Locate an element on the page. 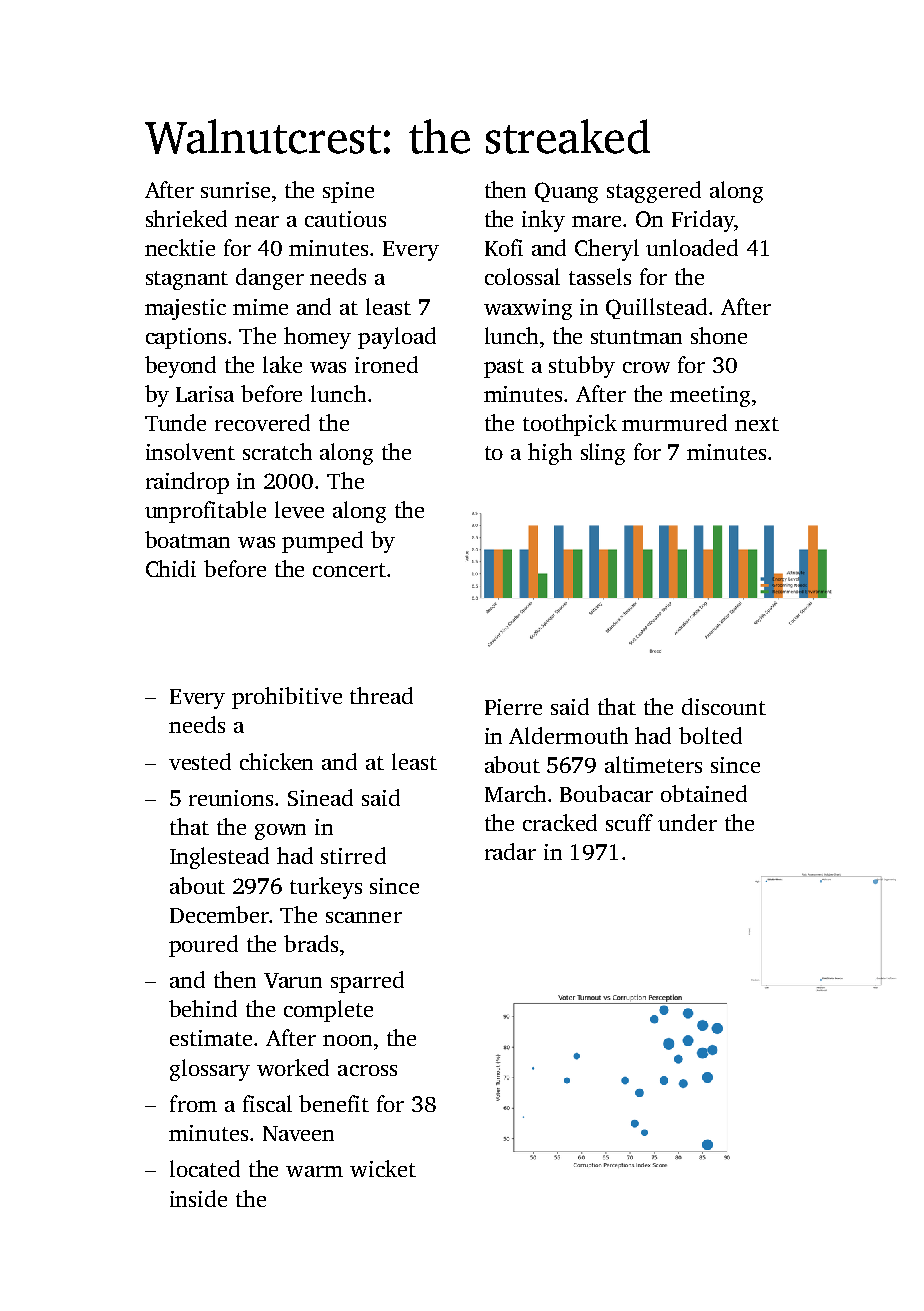 This document has height=1311, width=924. Inglestead is located at coordinates (219, 858).
